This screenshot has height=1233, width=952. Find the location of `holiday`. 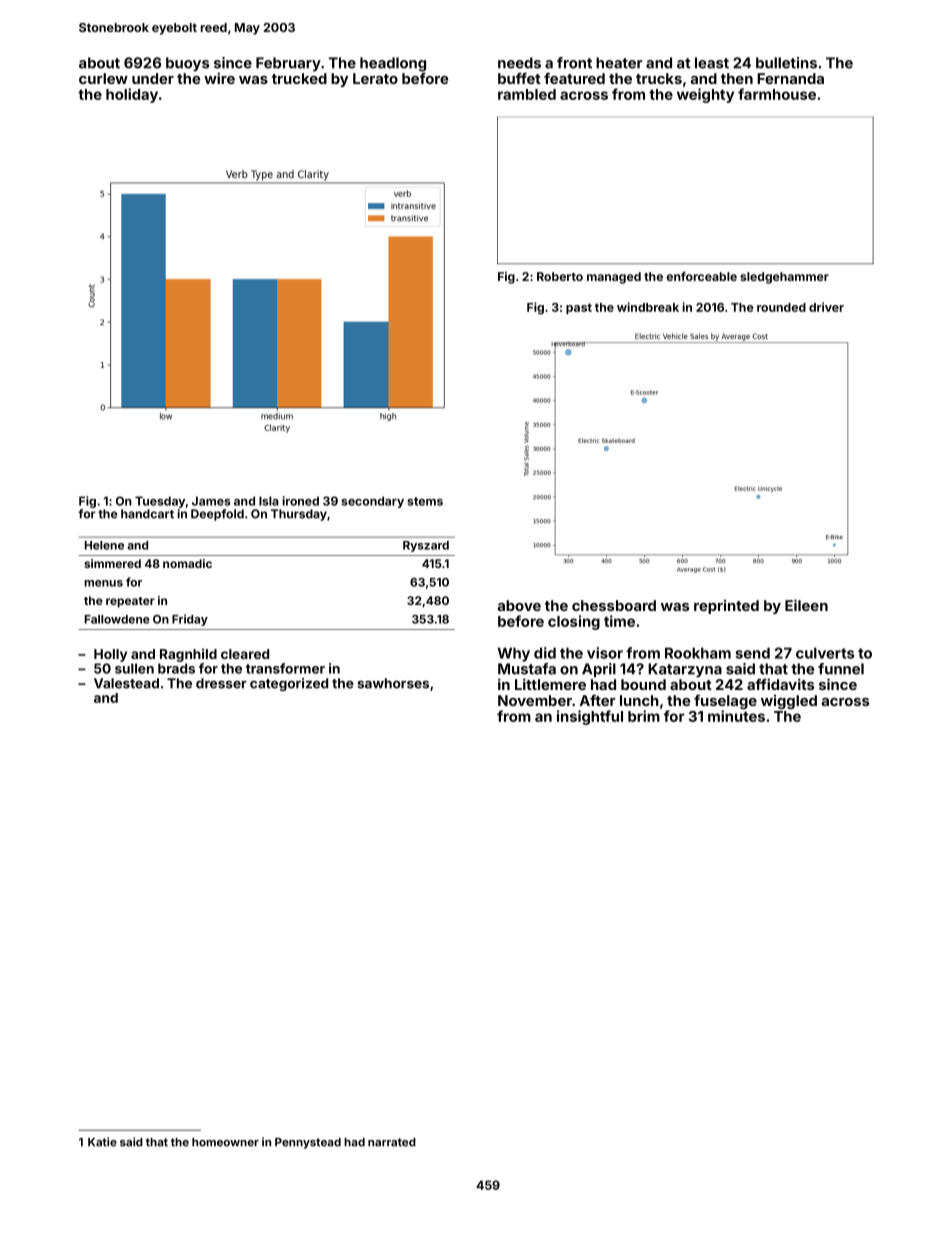

holiday is located at coordinates (132, 95).
